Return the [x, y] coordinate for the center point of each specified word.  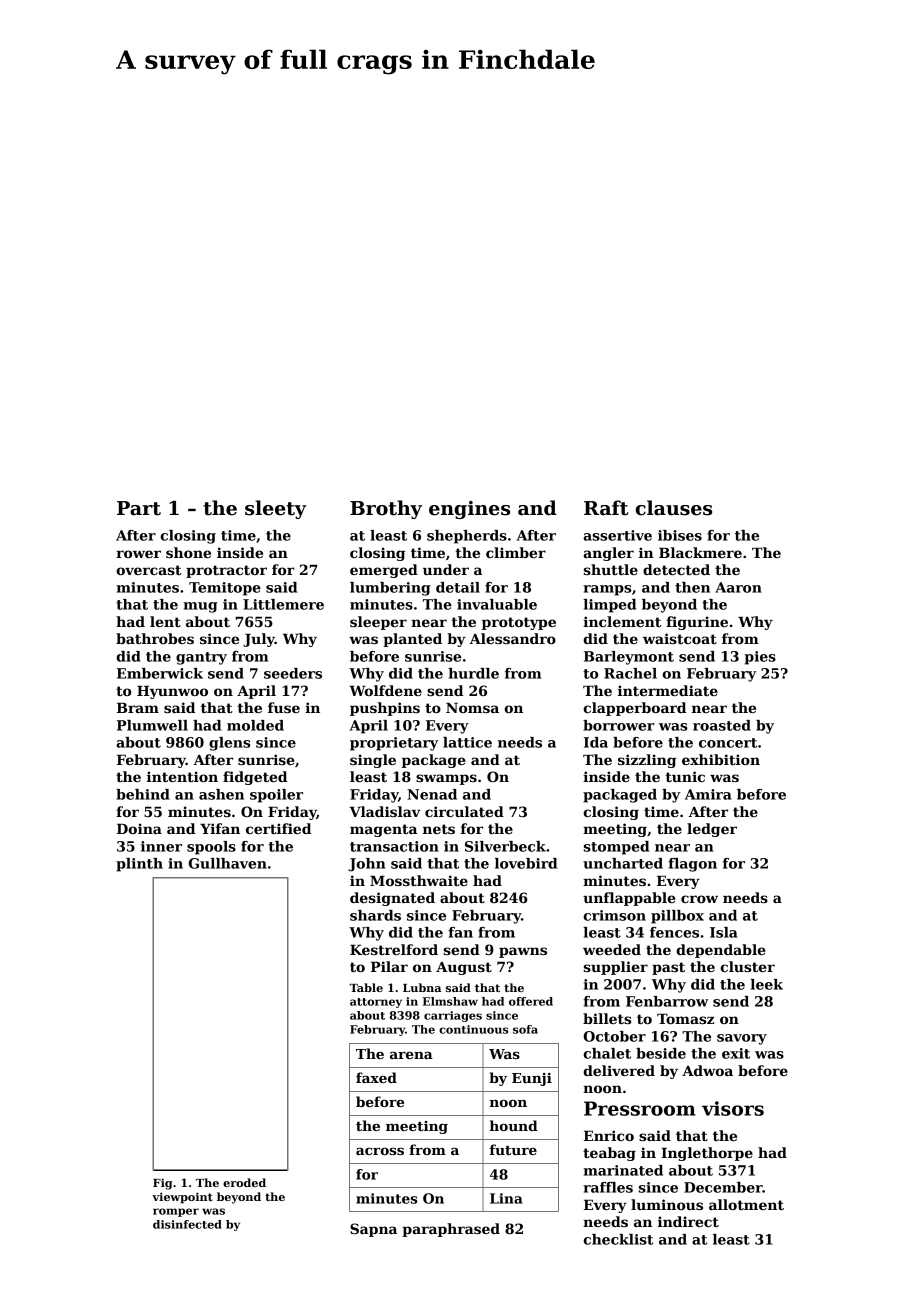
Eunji [532, 1079]
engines [469, 510]
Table [366, 987]
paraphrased [451, 1230]
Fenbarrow [667, 1001]
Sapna [373, 1230]
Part [139, 508]
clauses [674, 508]
